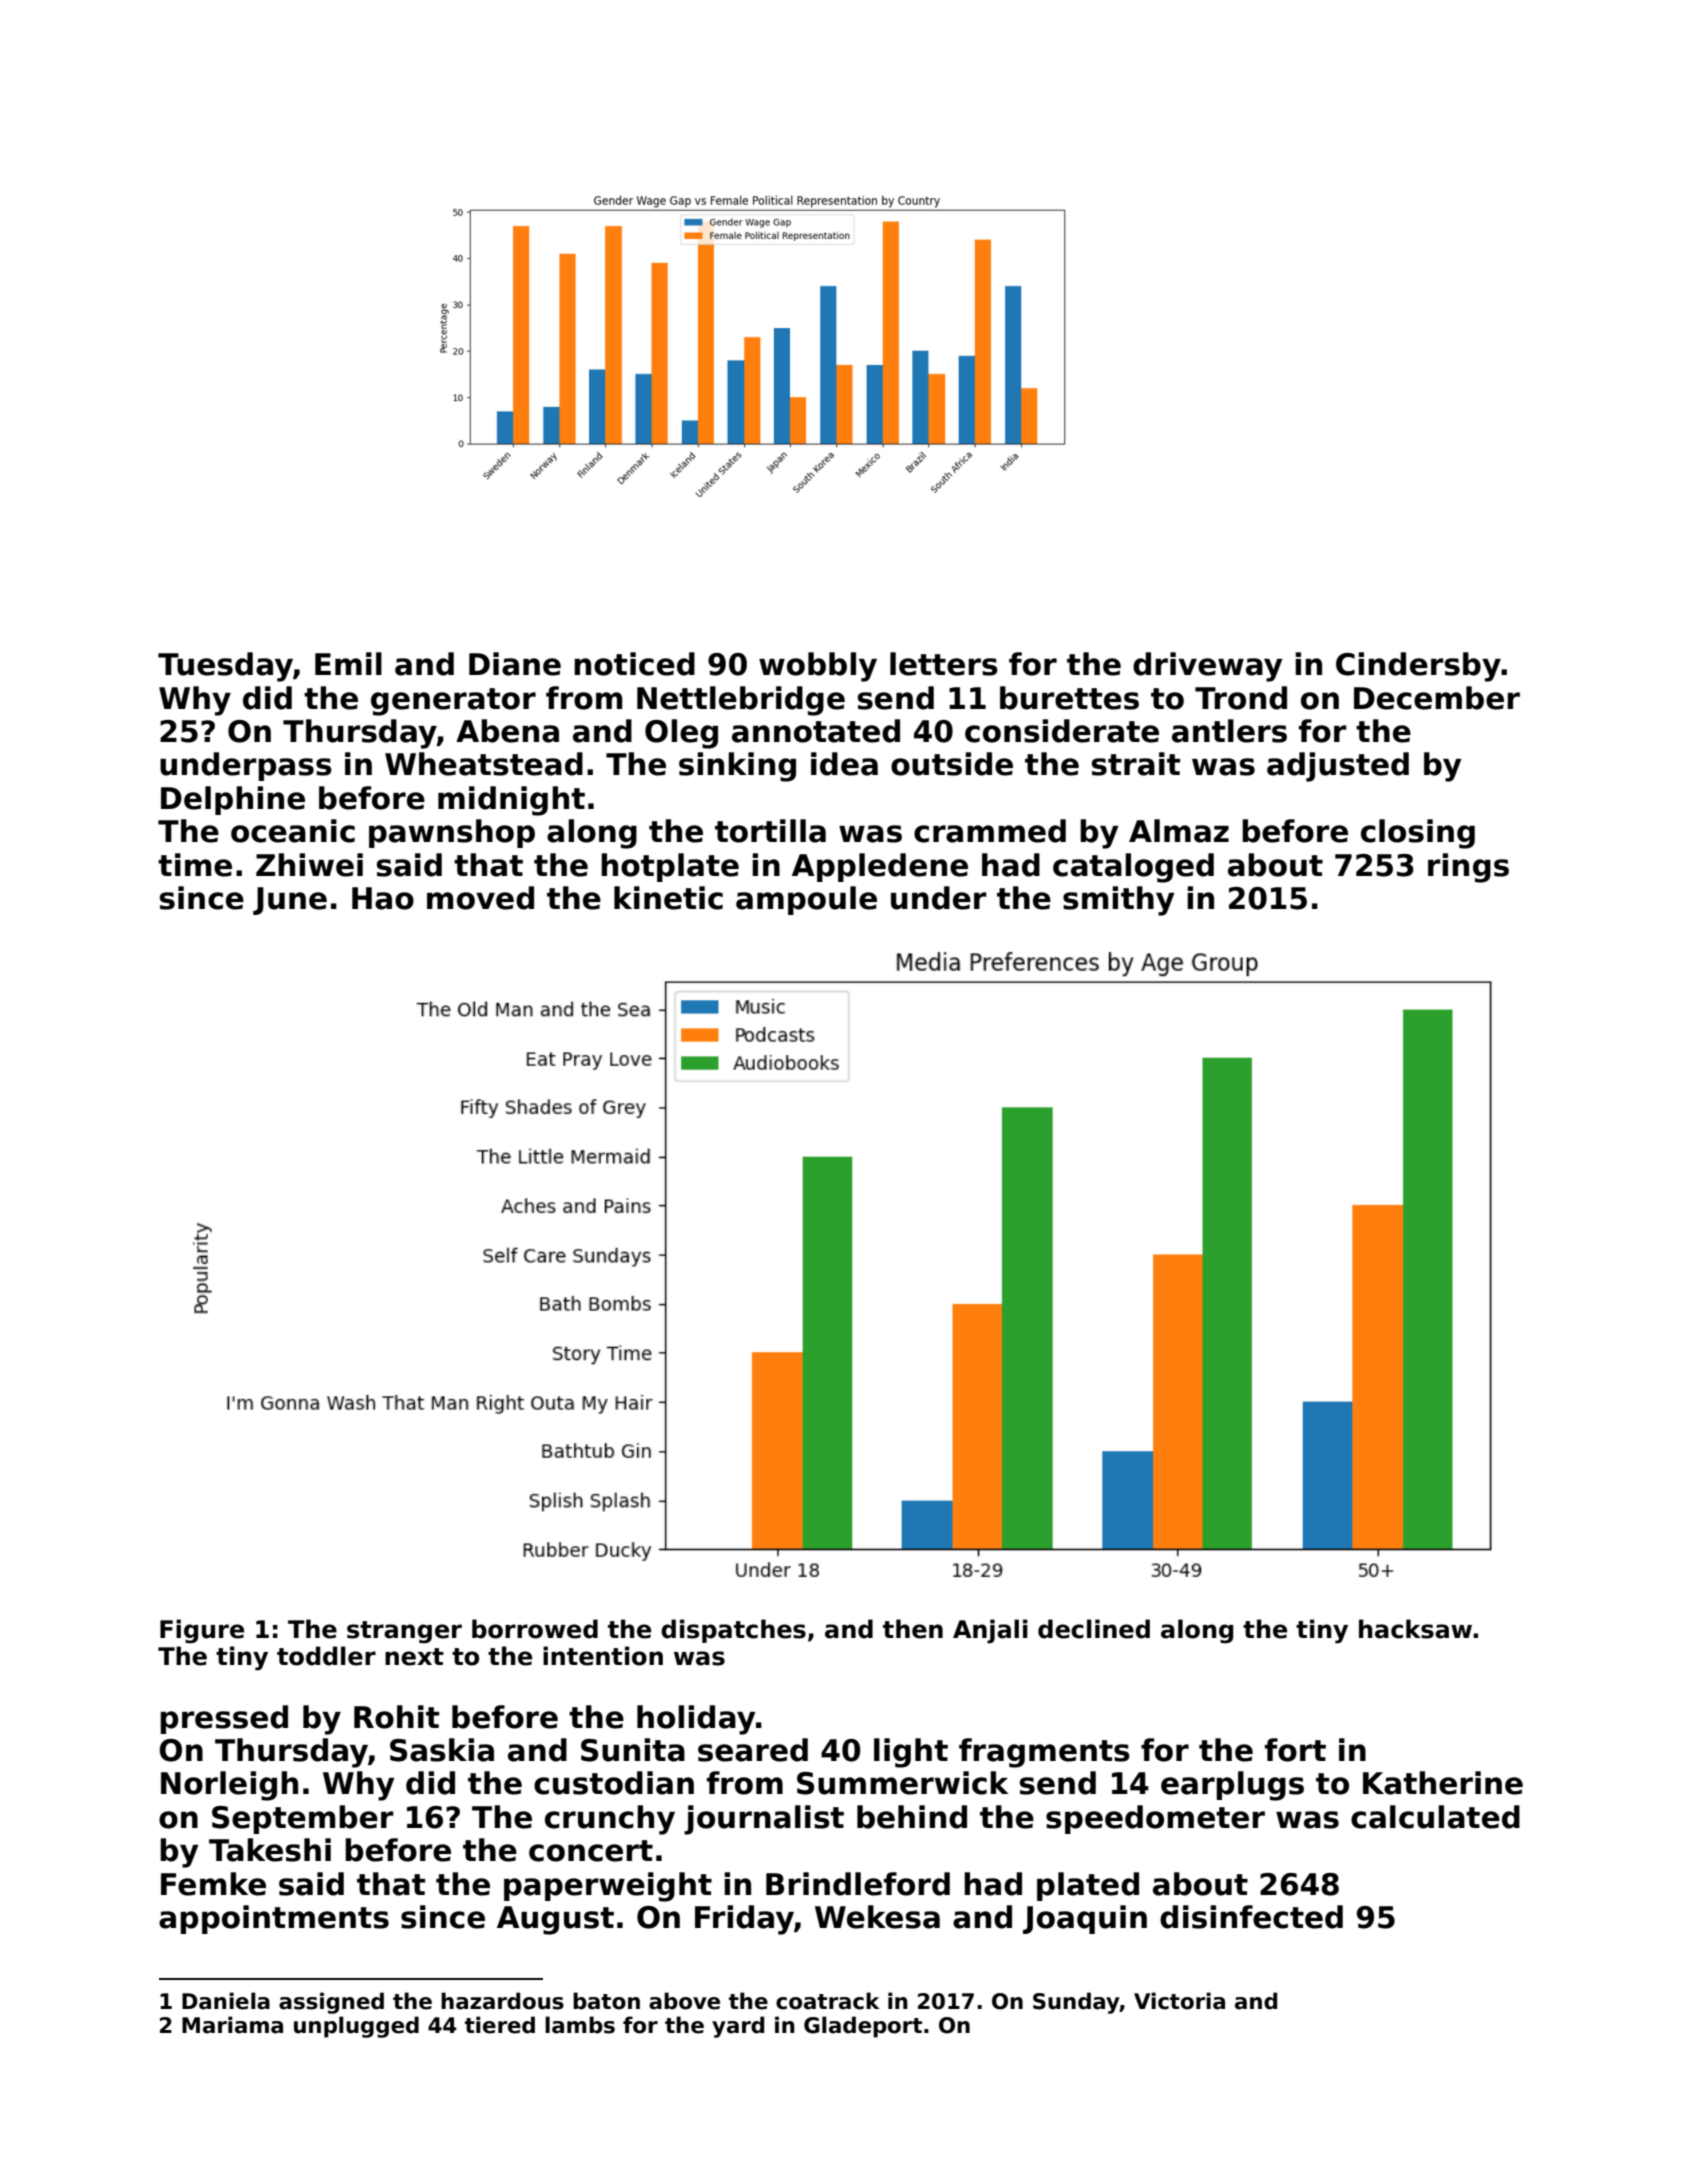  I want to click on Oleg, so click(681, 734).
